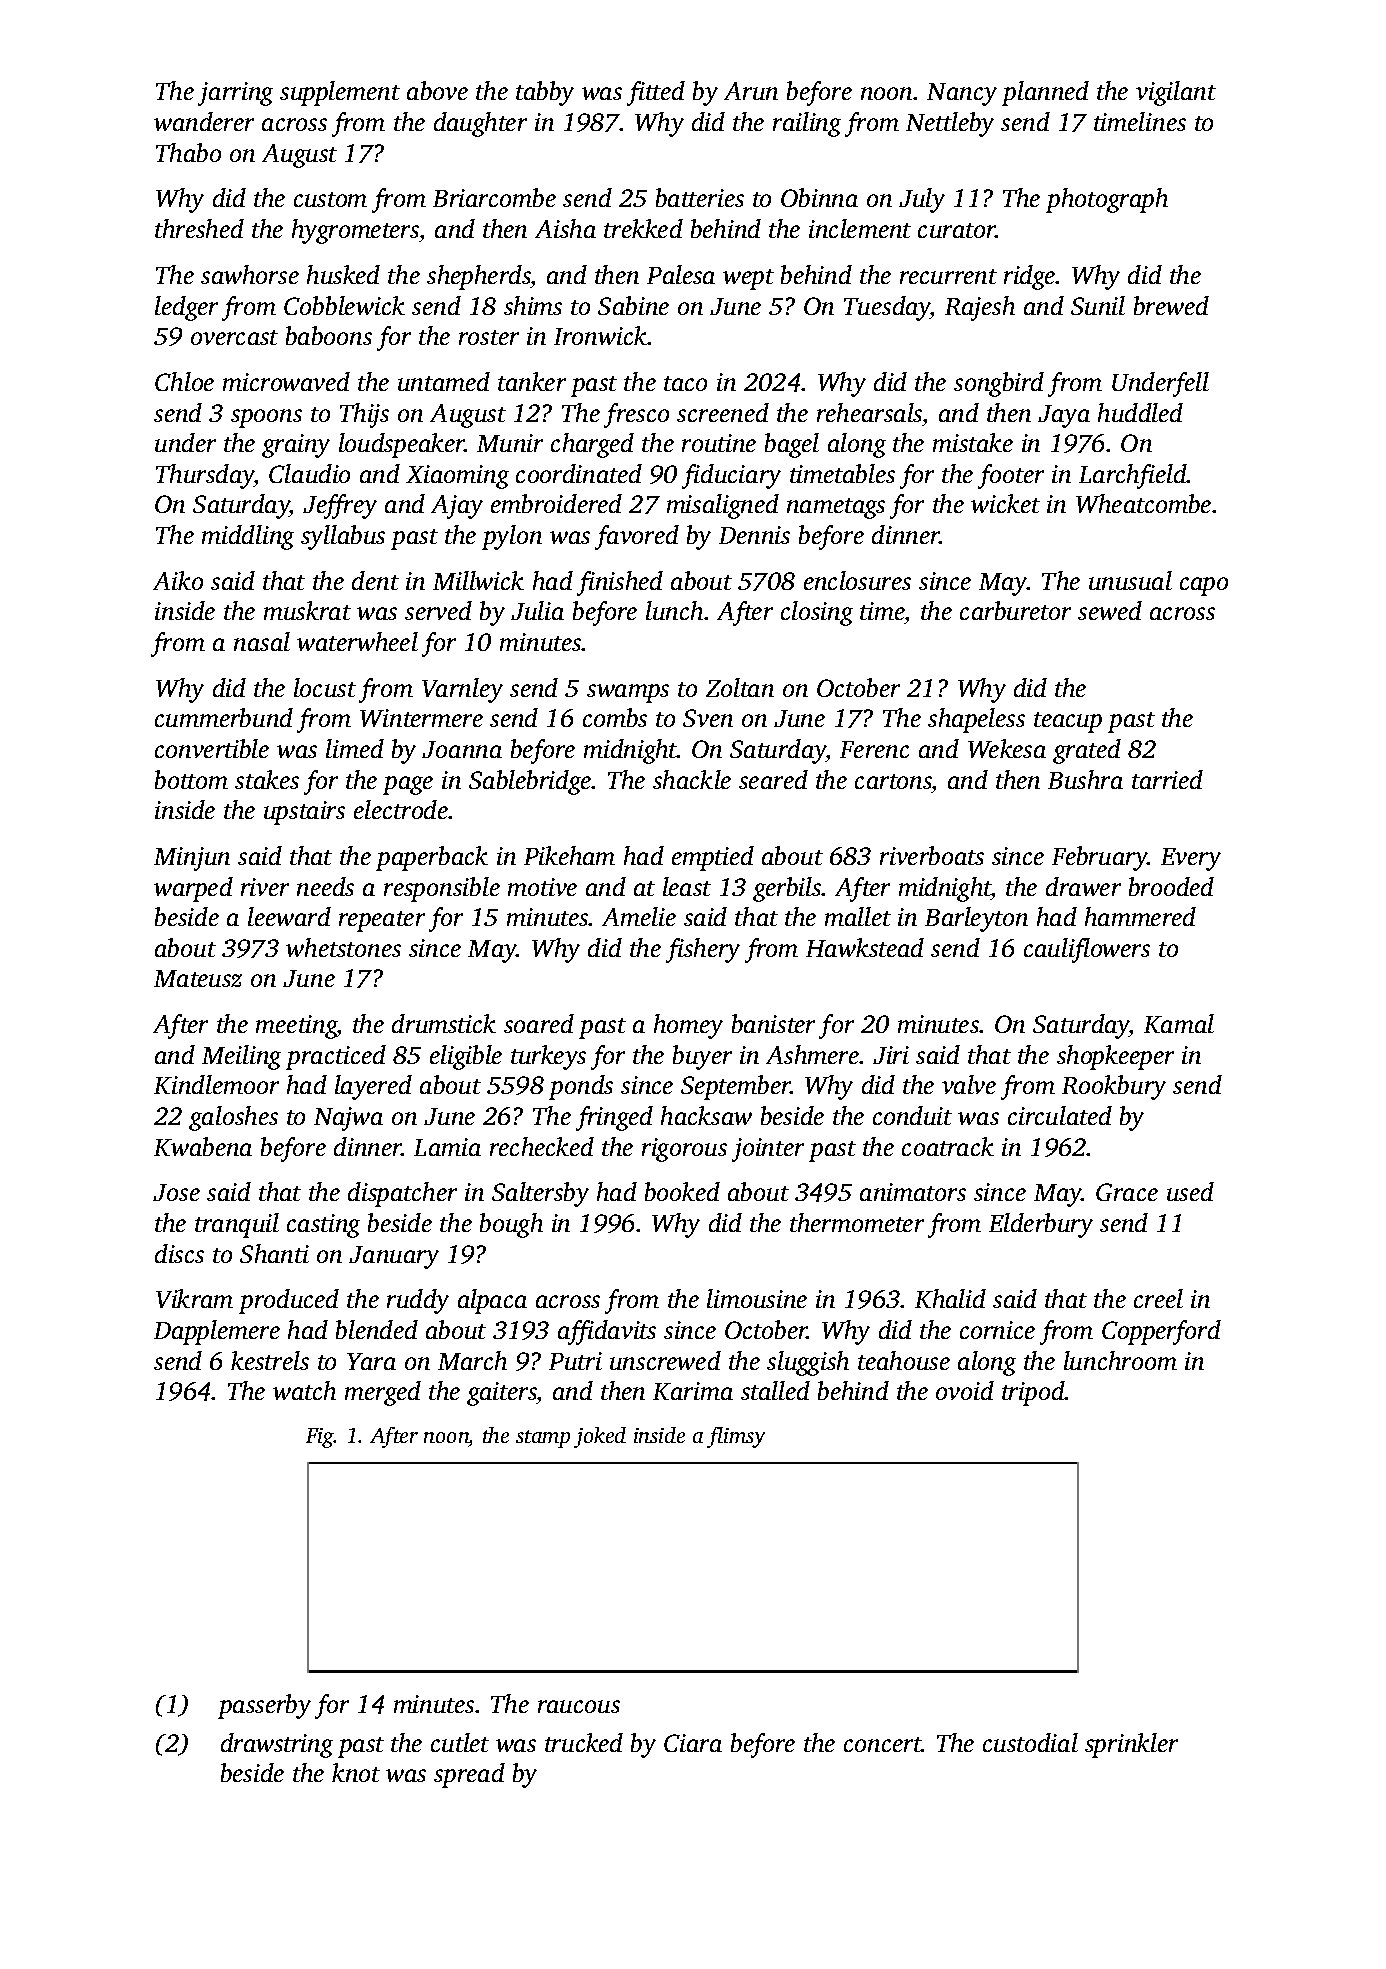 Image resolution: width=1386 pixels, height=1969 pixels. What do you see at coordinates (891, 1055) in the screenshot?
I see `Jiri` at bounding box center [891, 1055].
